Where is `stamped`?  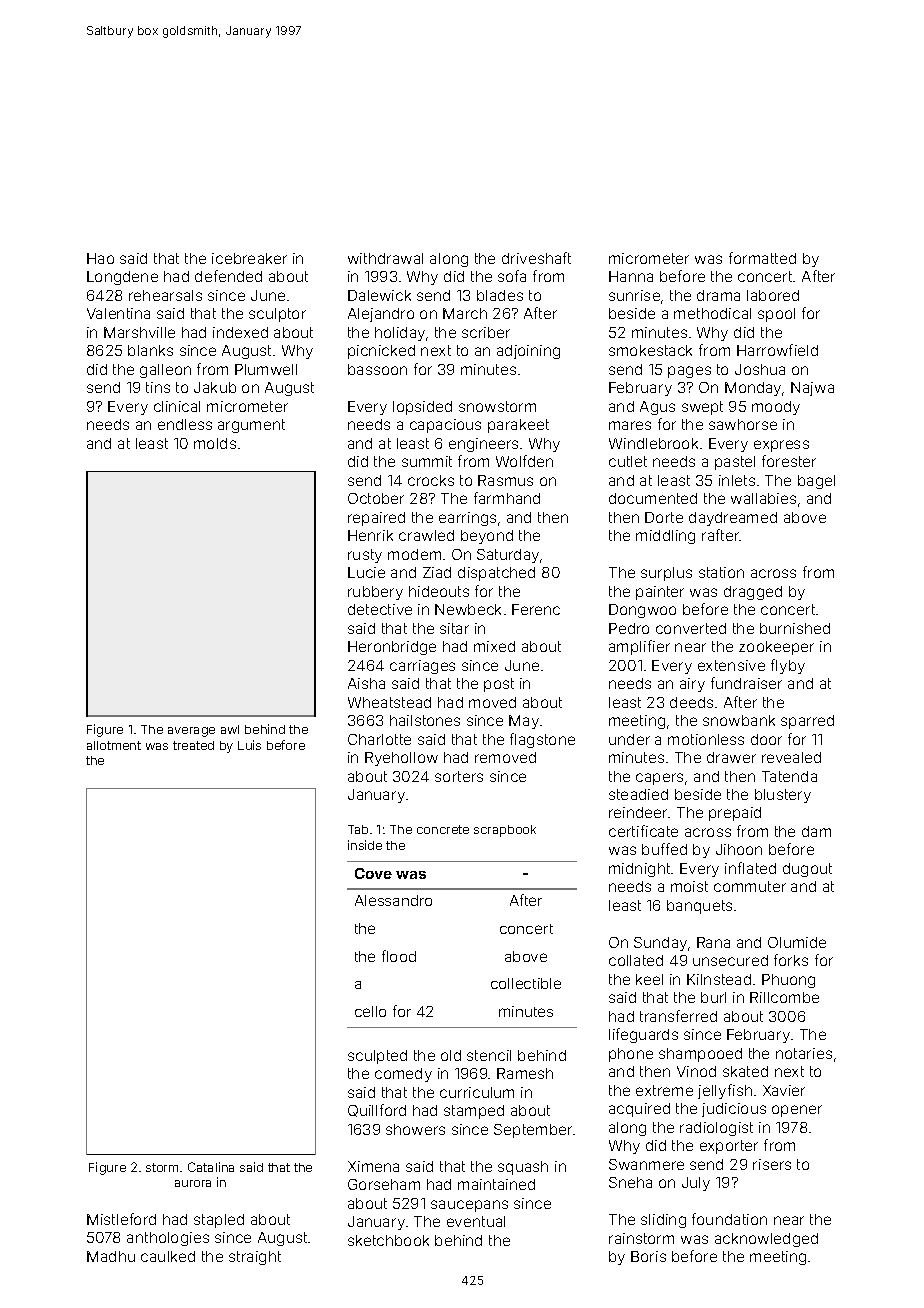 stamped is located at coordinates (474, 1112).
